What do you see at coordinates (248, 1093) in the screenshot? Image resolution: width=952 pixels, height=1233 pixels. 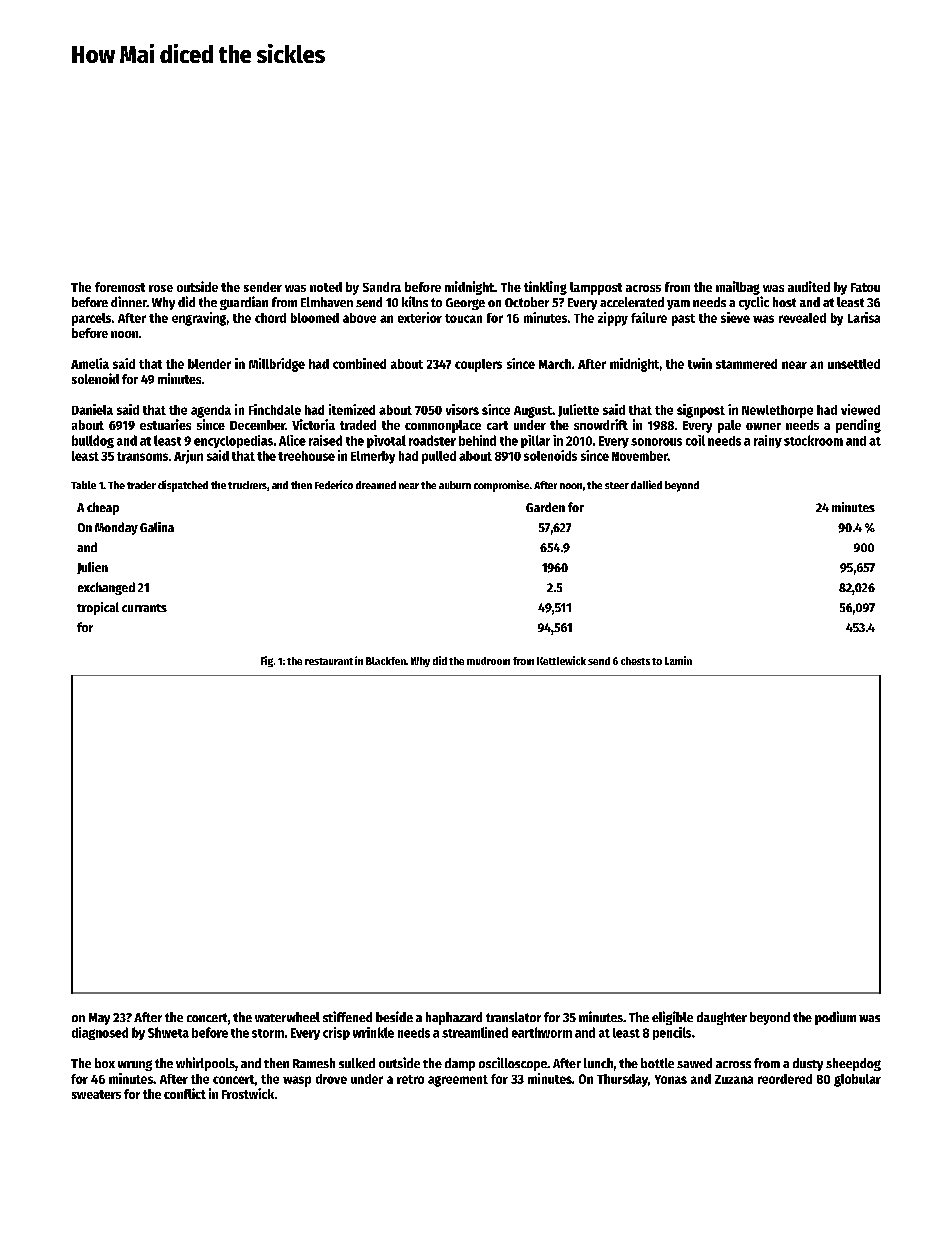 I see `Frostwick` at bounding box center [248, 1093].
